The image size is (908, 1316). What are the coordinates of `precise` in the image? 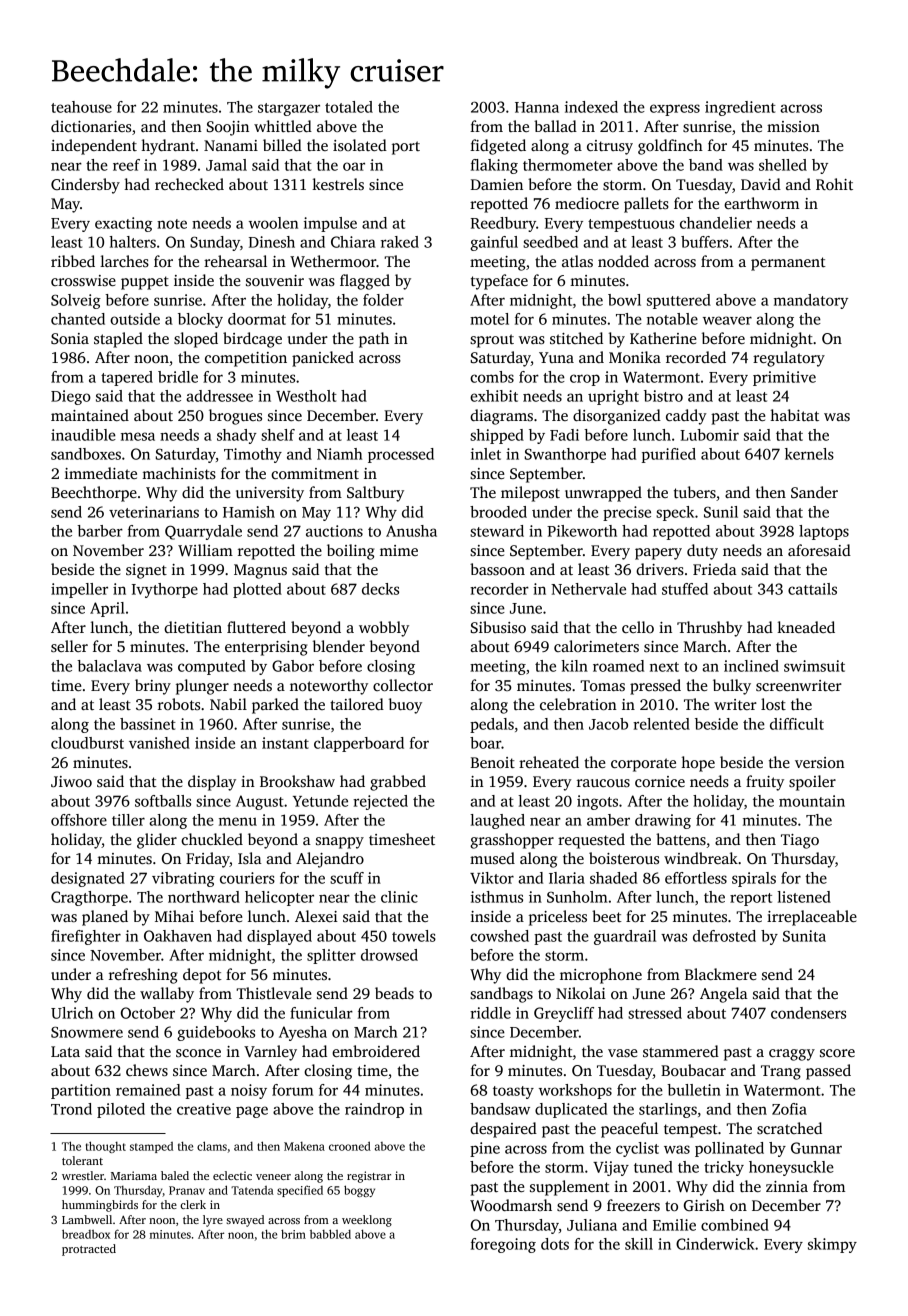 It's located at (627, 513).
